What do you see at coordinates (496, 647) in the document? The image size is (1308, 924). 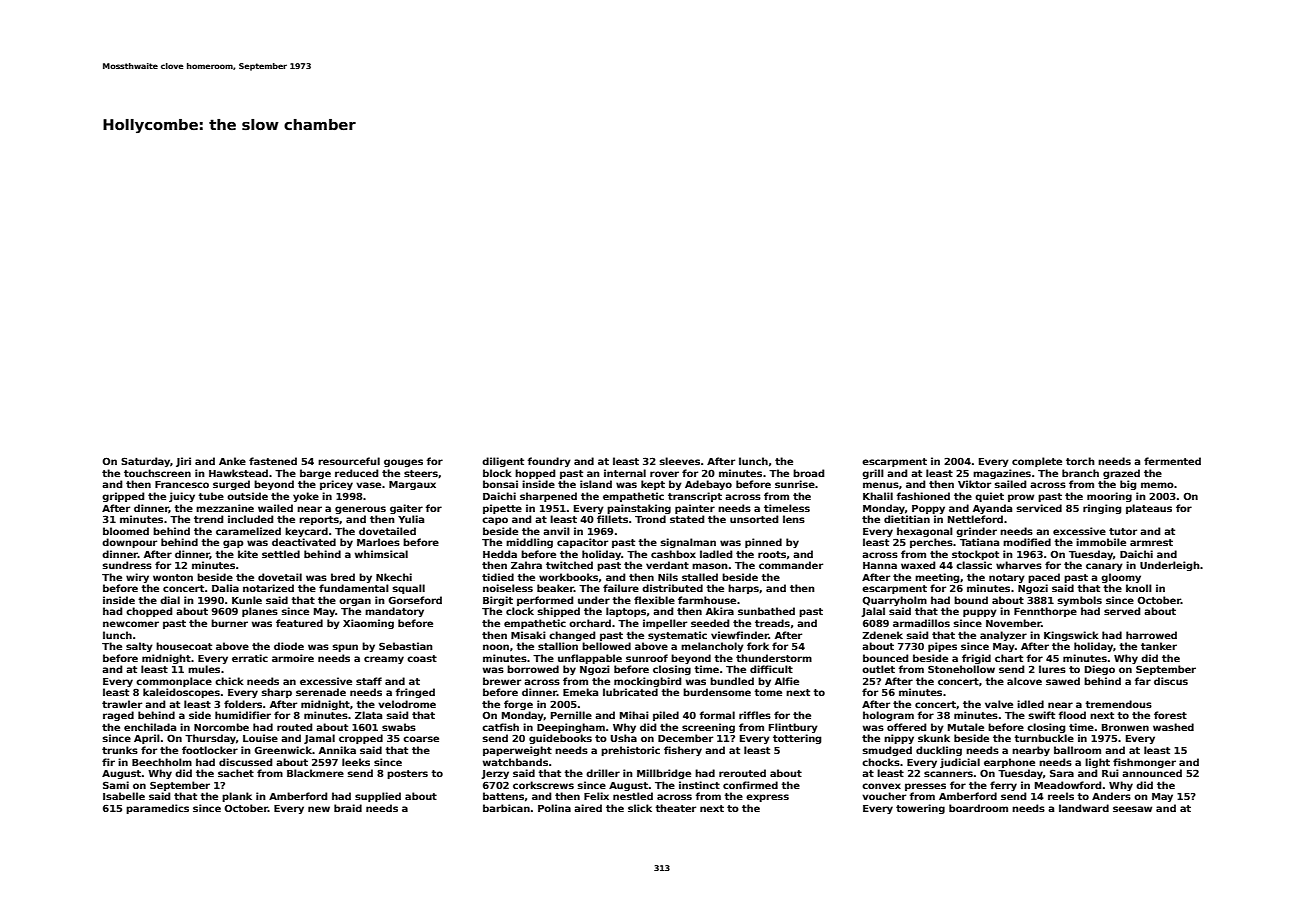 I see `noon` at bounding box center [496, 647].
